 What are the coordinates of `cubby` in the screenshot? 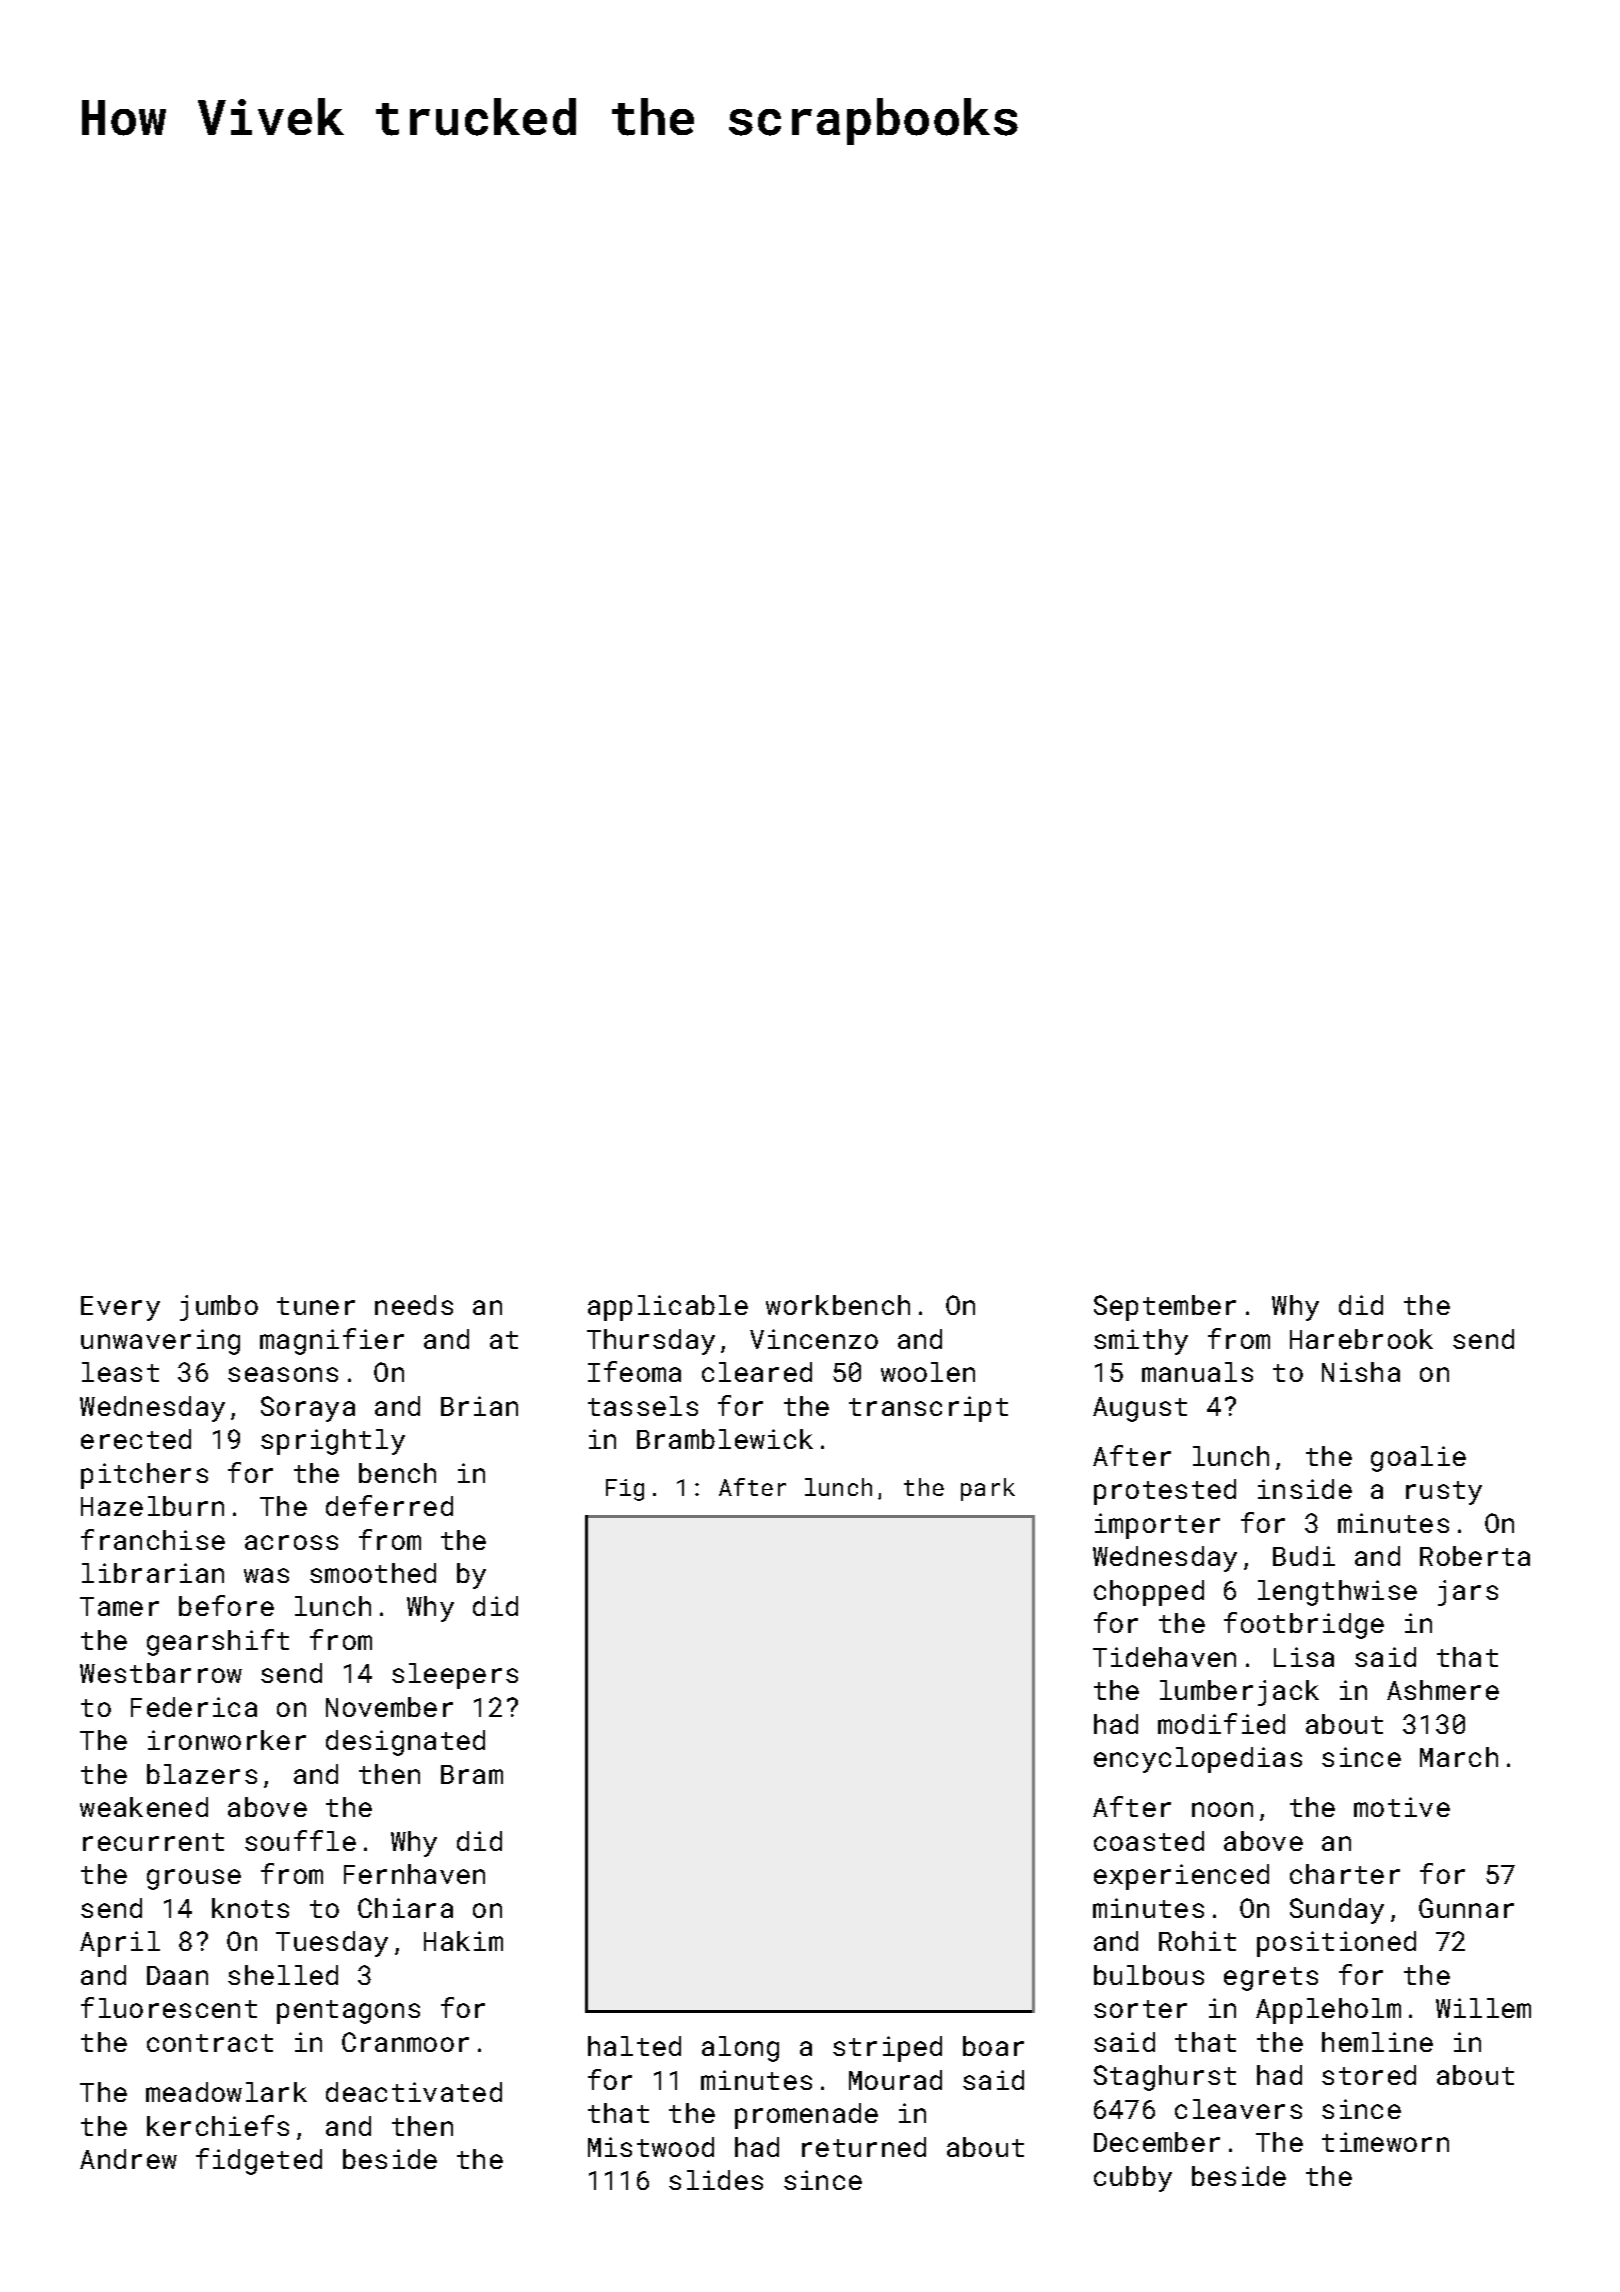 It's located at (1133, 2179).
